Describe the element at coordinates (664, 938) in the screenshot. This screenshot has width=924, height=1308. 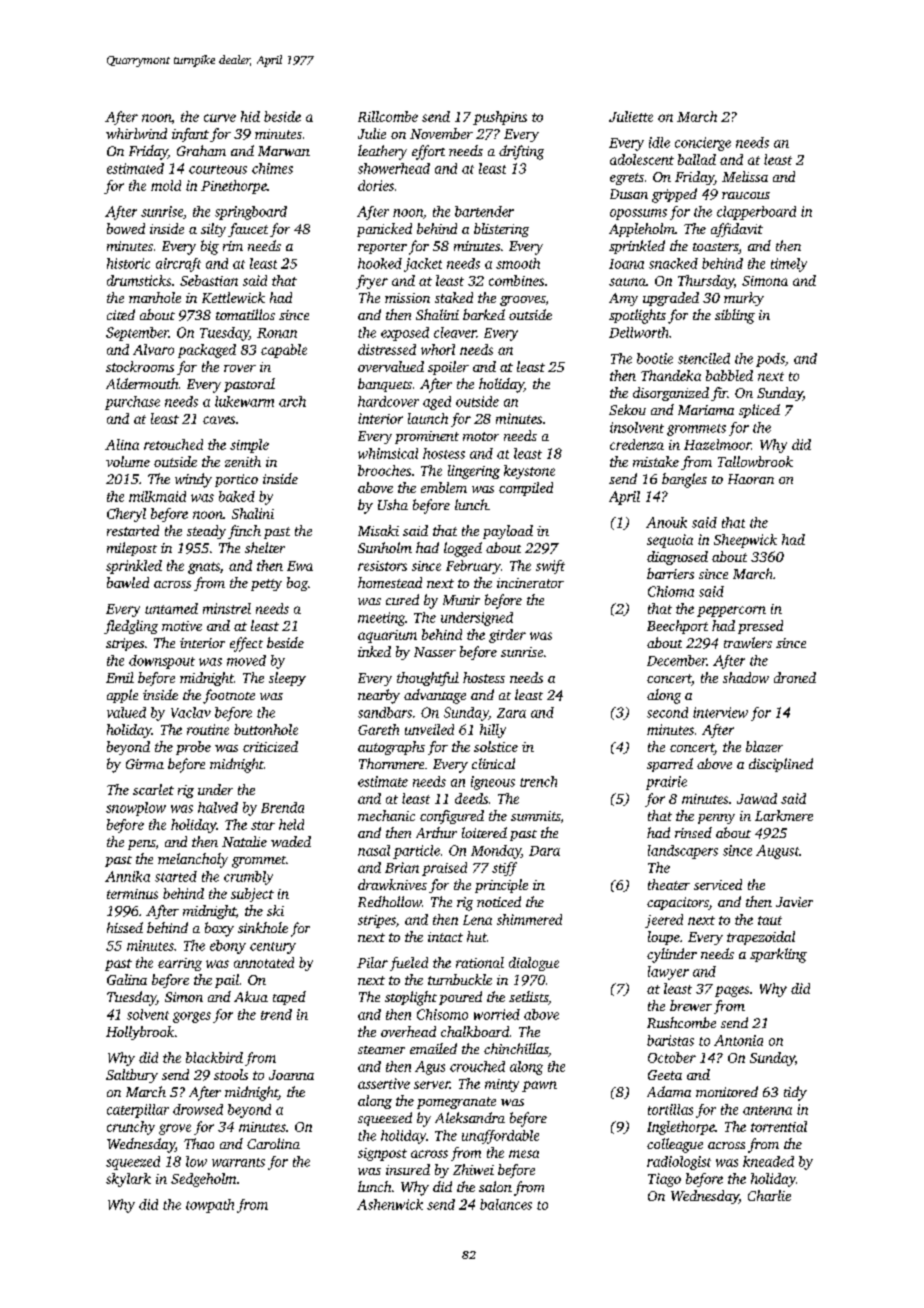
I see `loupe` at that location.
